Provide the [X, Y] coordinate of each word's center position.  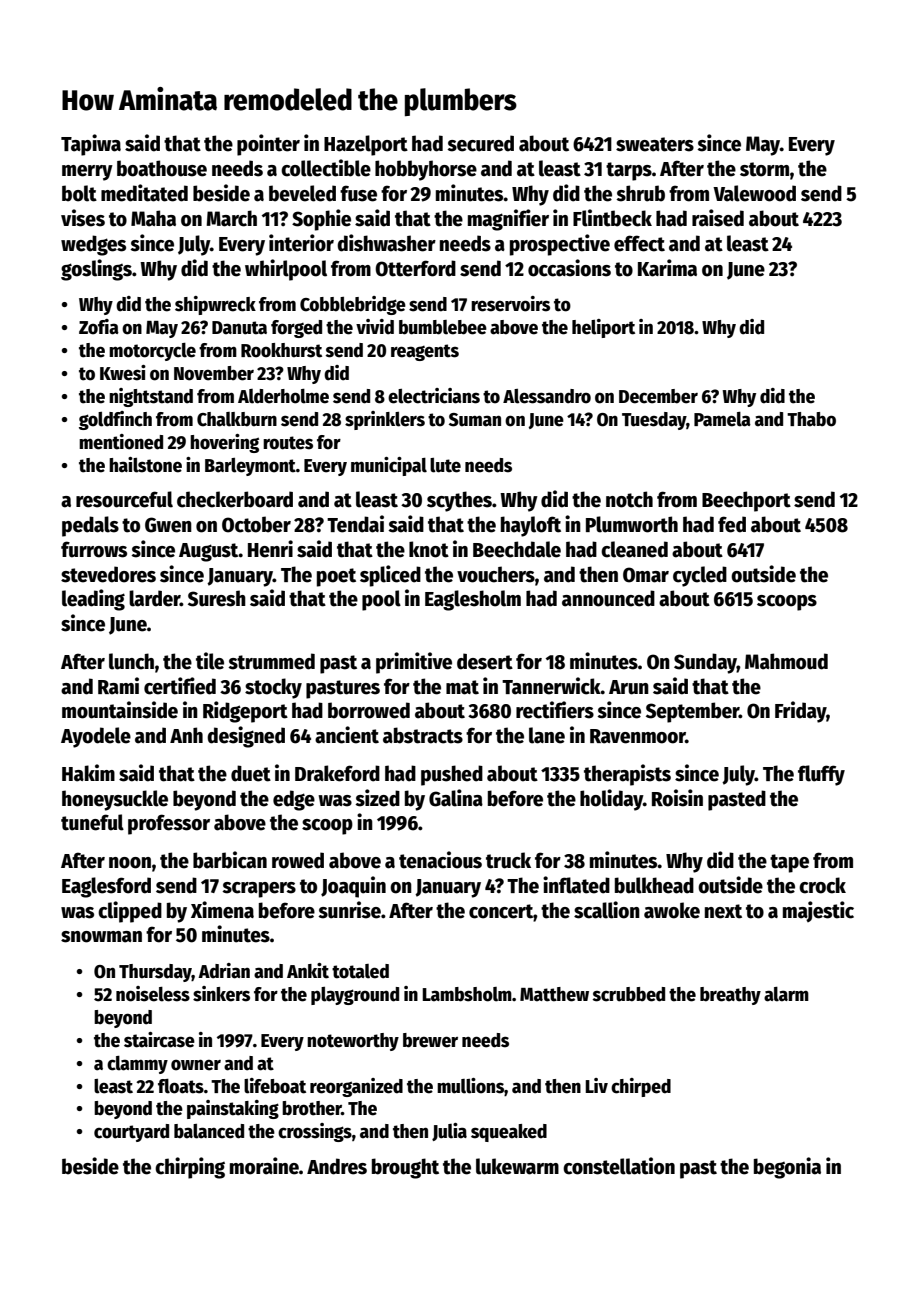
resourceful [124, 499]
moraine [264, 1166]
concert [501, 911]
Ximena [222, 910]
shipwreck [215, 305]
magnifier [508, 220]
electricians [434, 396]
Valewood [754, 193]
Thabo [811, 419]
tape [789, 863]
